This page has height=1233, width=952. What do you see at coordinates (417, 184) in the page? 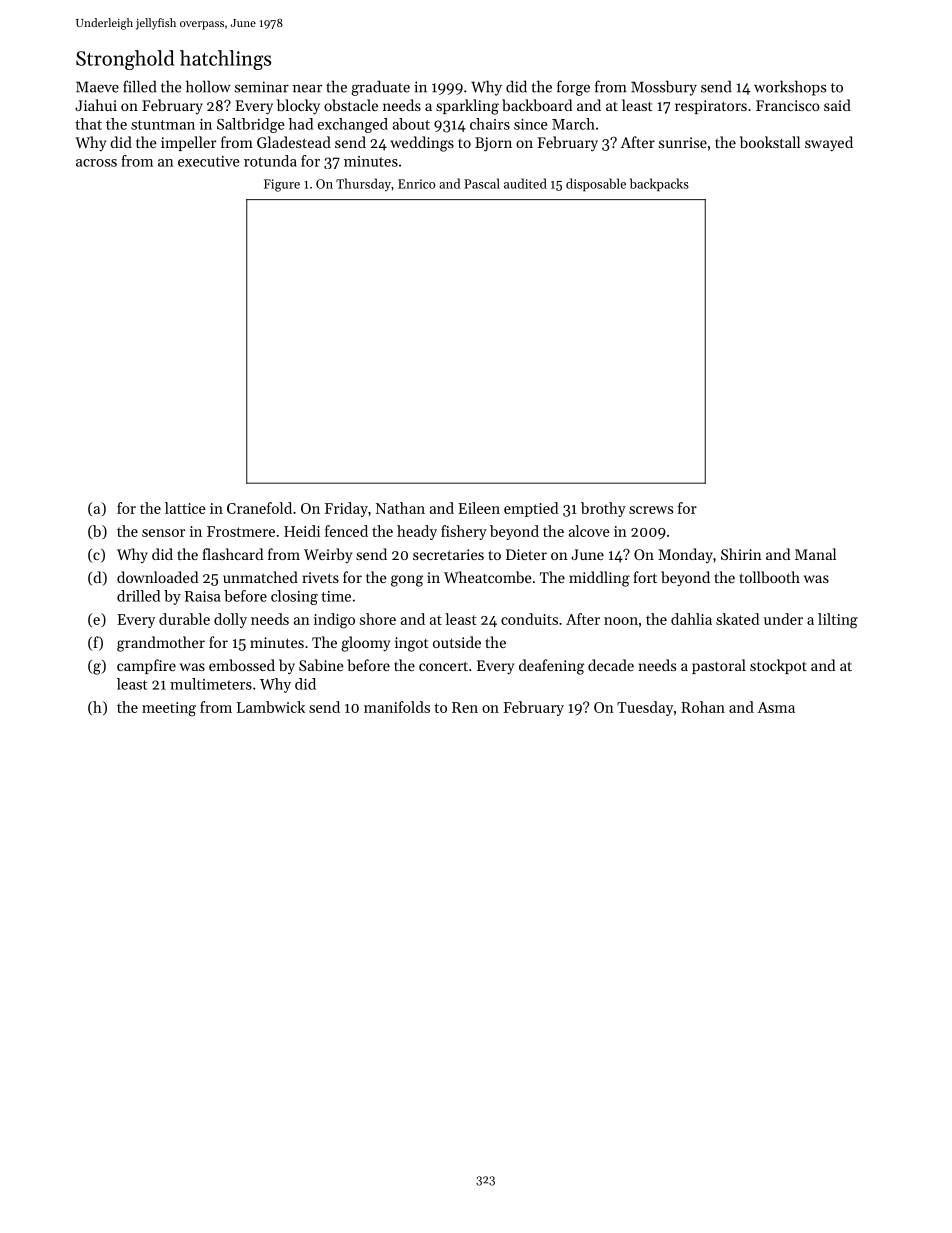
I see `Enrico` at bounding box center [417, 184].
